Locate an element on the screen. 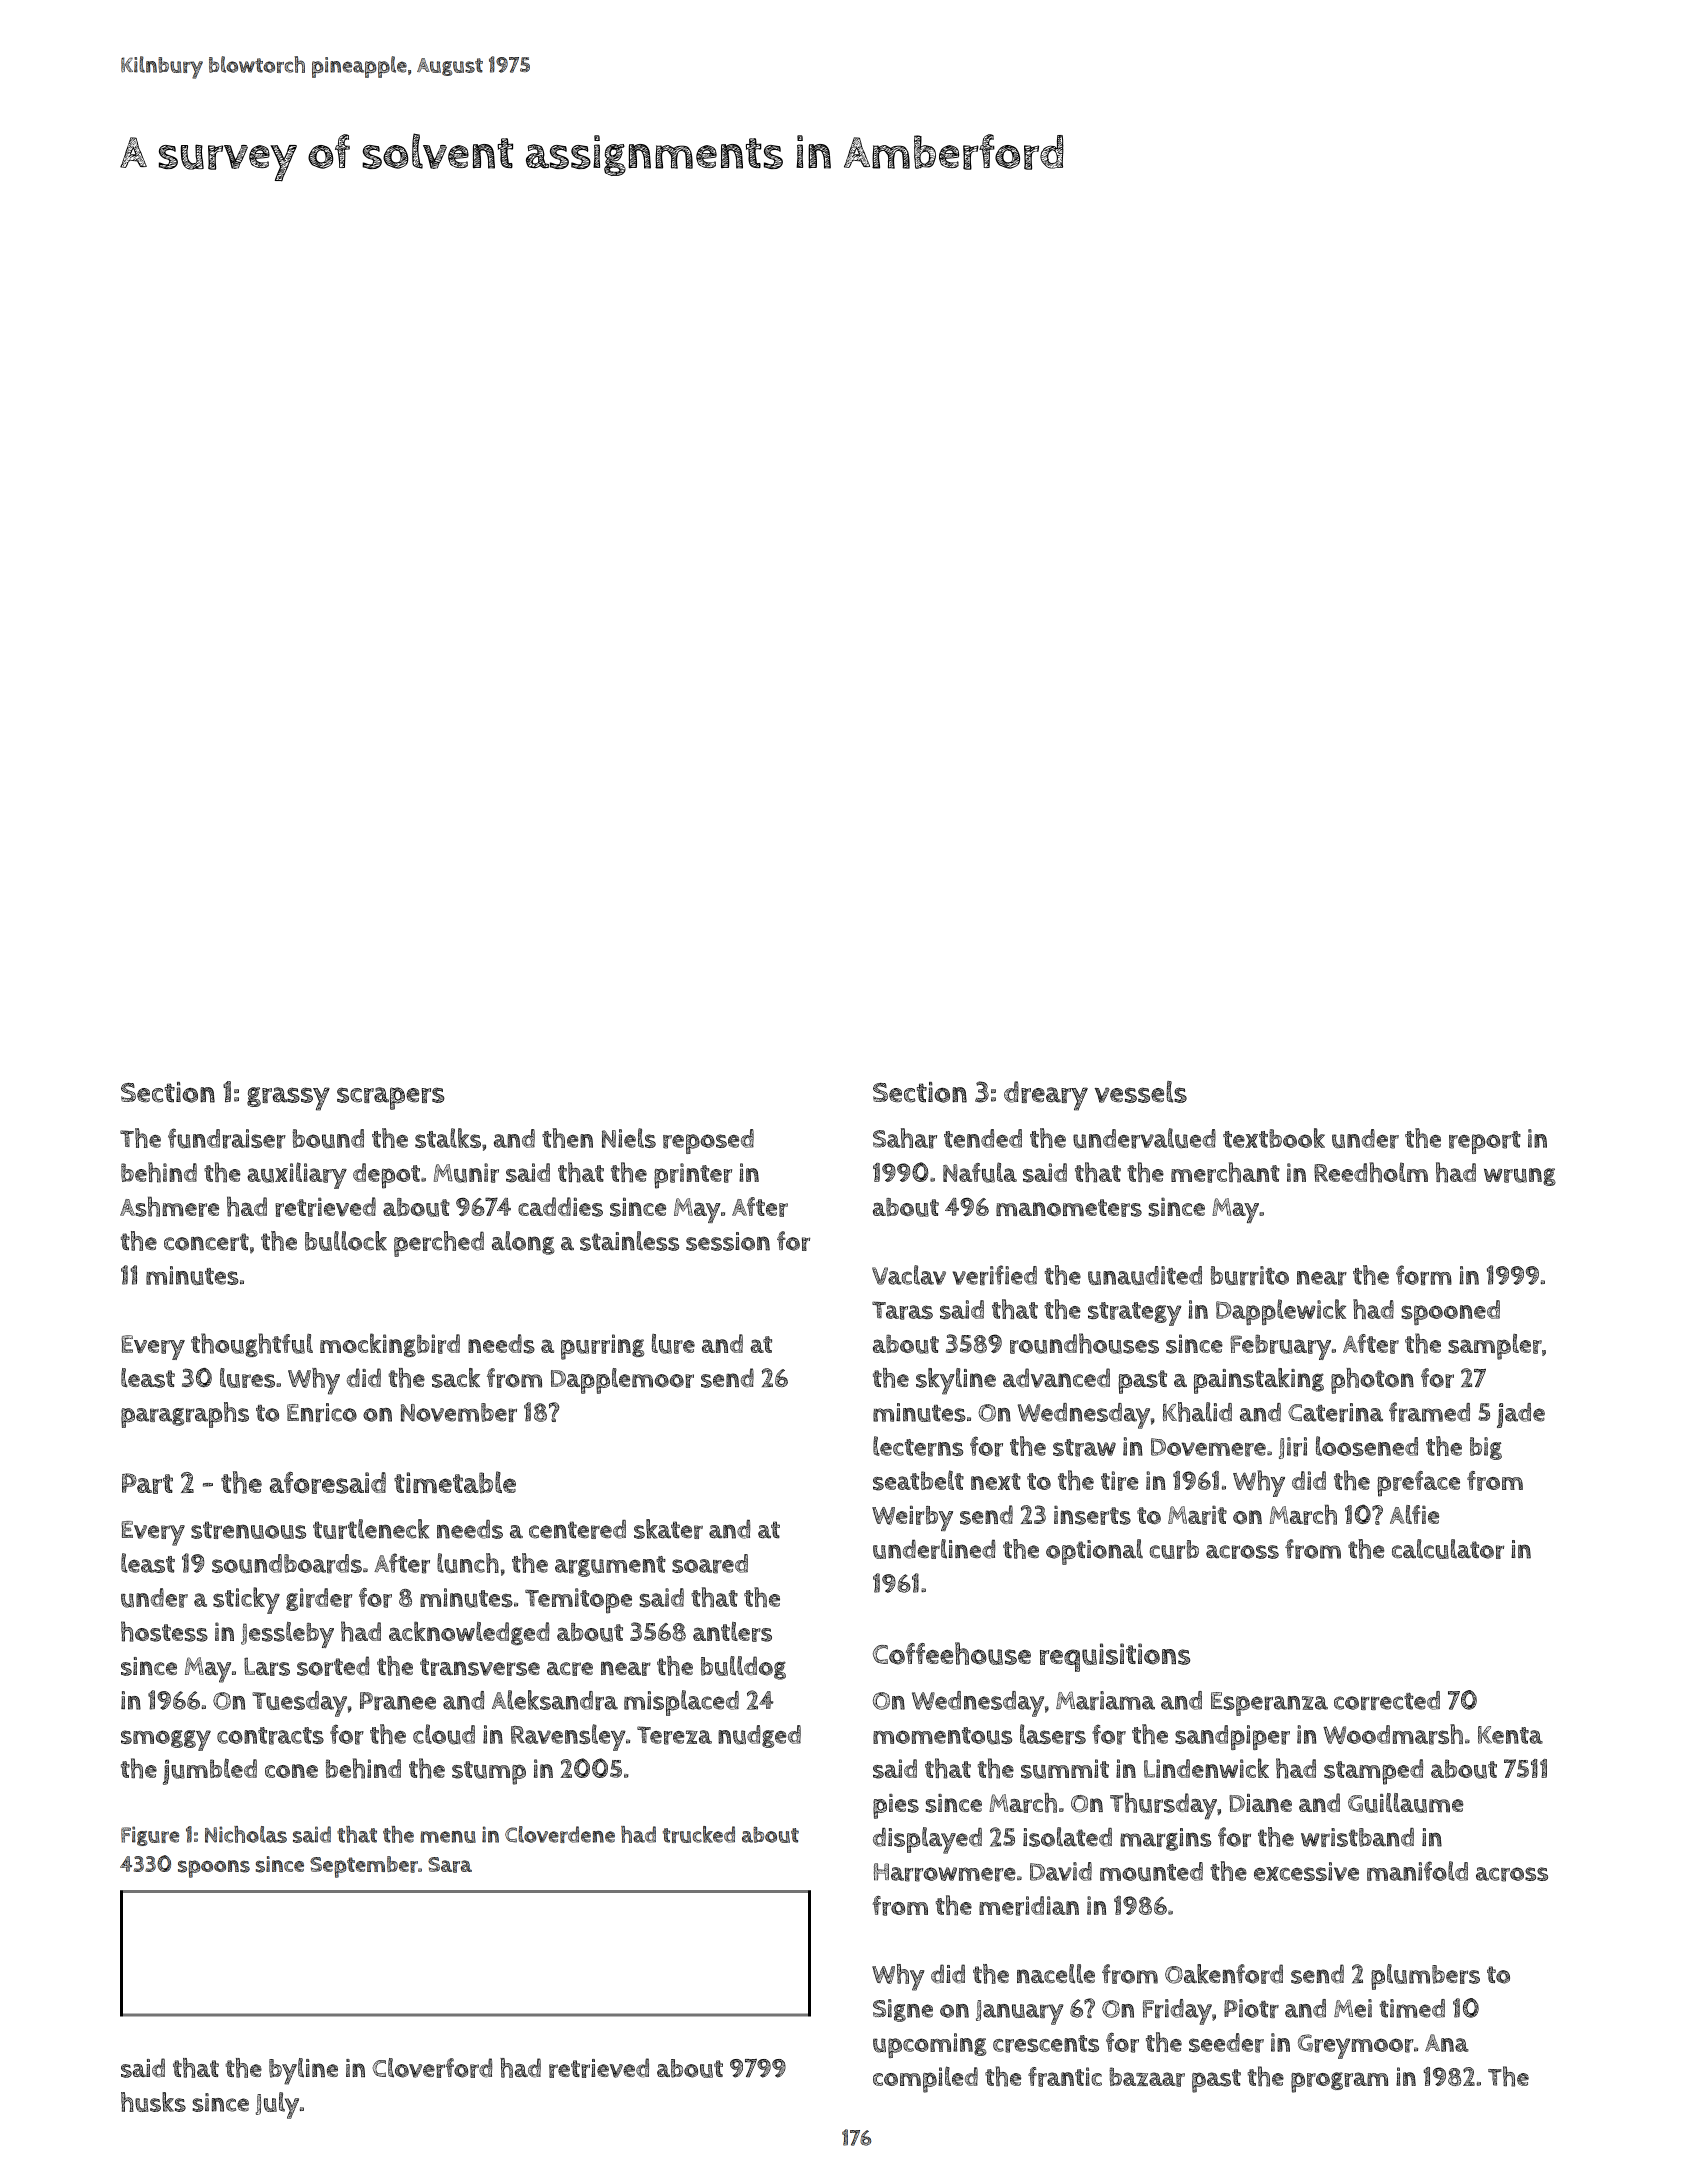 This screenshot has width=1683, height=2178. Harrowmere is located at coordinates (945, 1872).
